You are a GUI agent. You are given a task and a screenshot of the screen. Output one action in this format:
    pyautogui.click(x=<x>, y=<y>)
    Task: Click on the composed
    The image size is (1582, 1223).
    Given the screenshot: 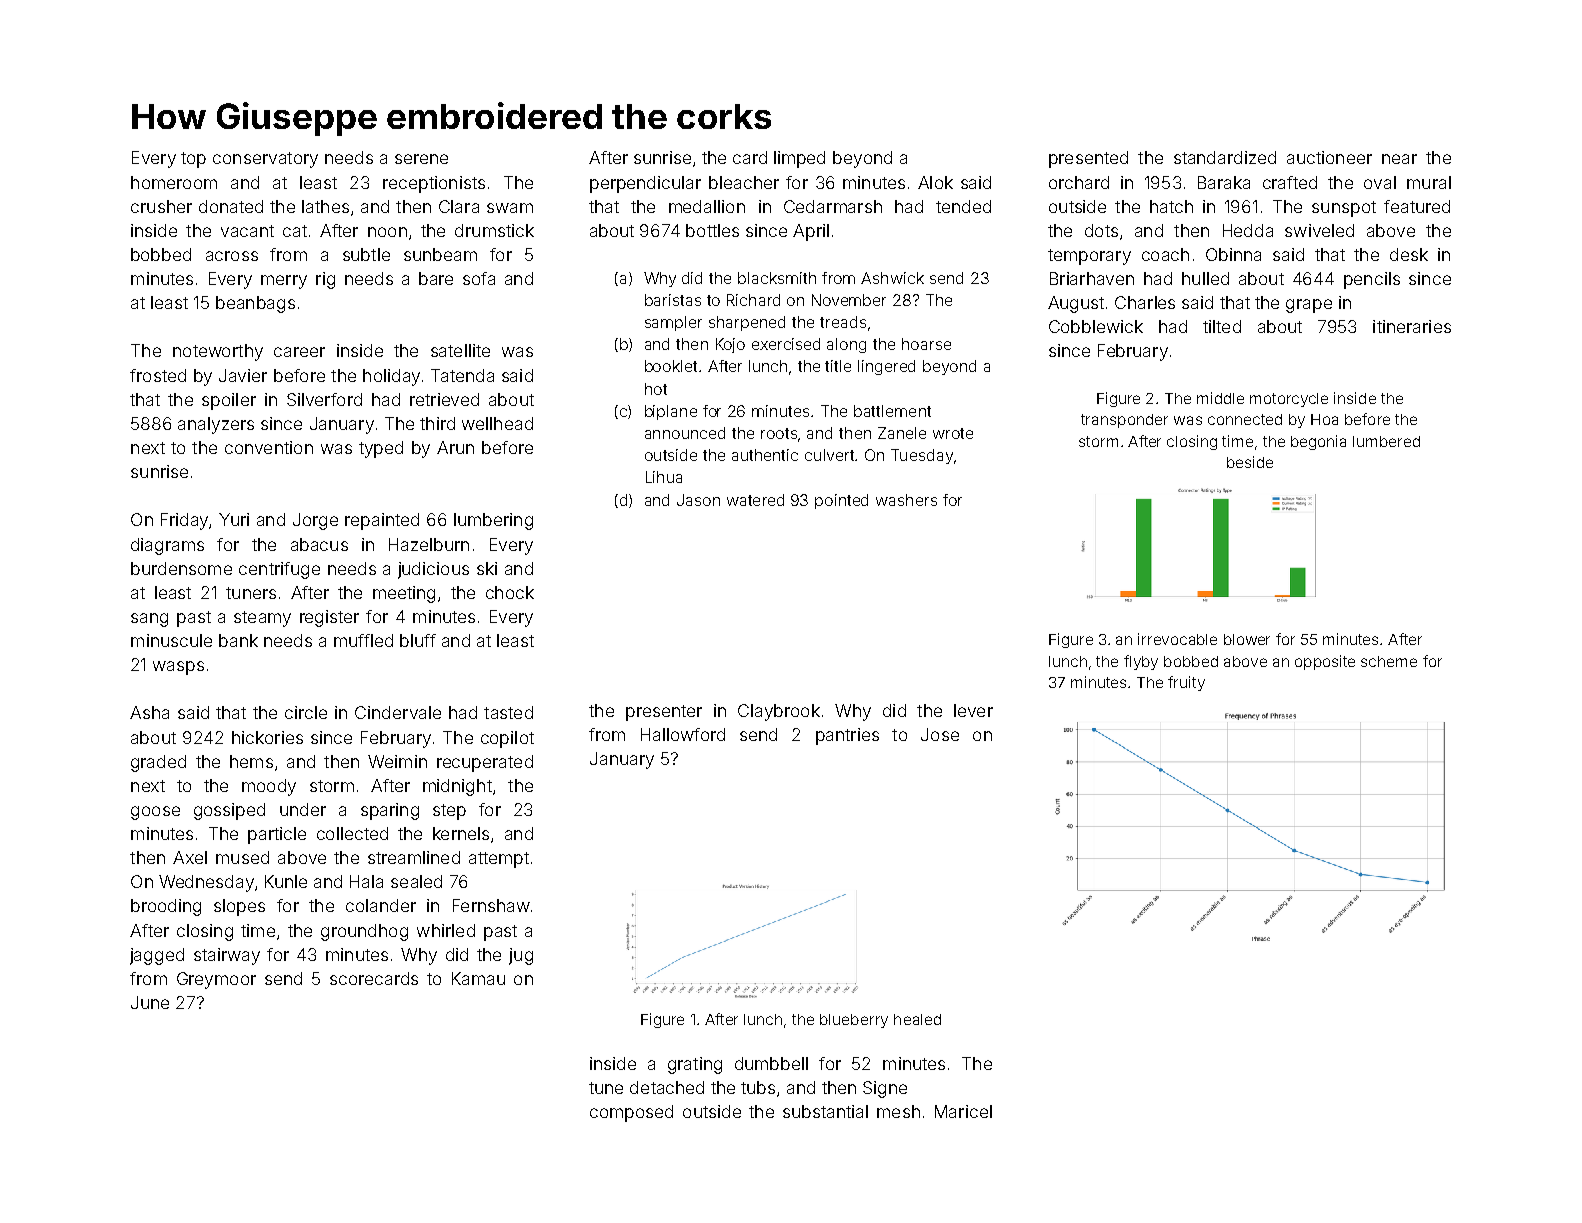 What is the action you would take?
    pyautogui.click(x=631, y=1113)
